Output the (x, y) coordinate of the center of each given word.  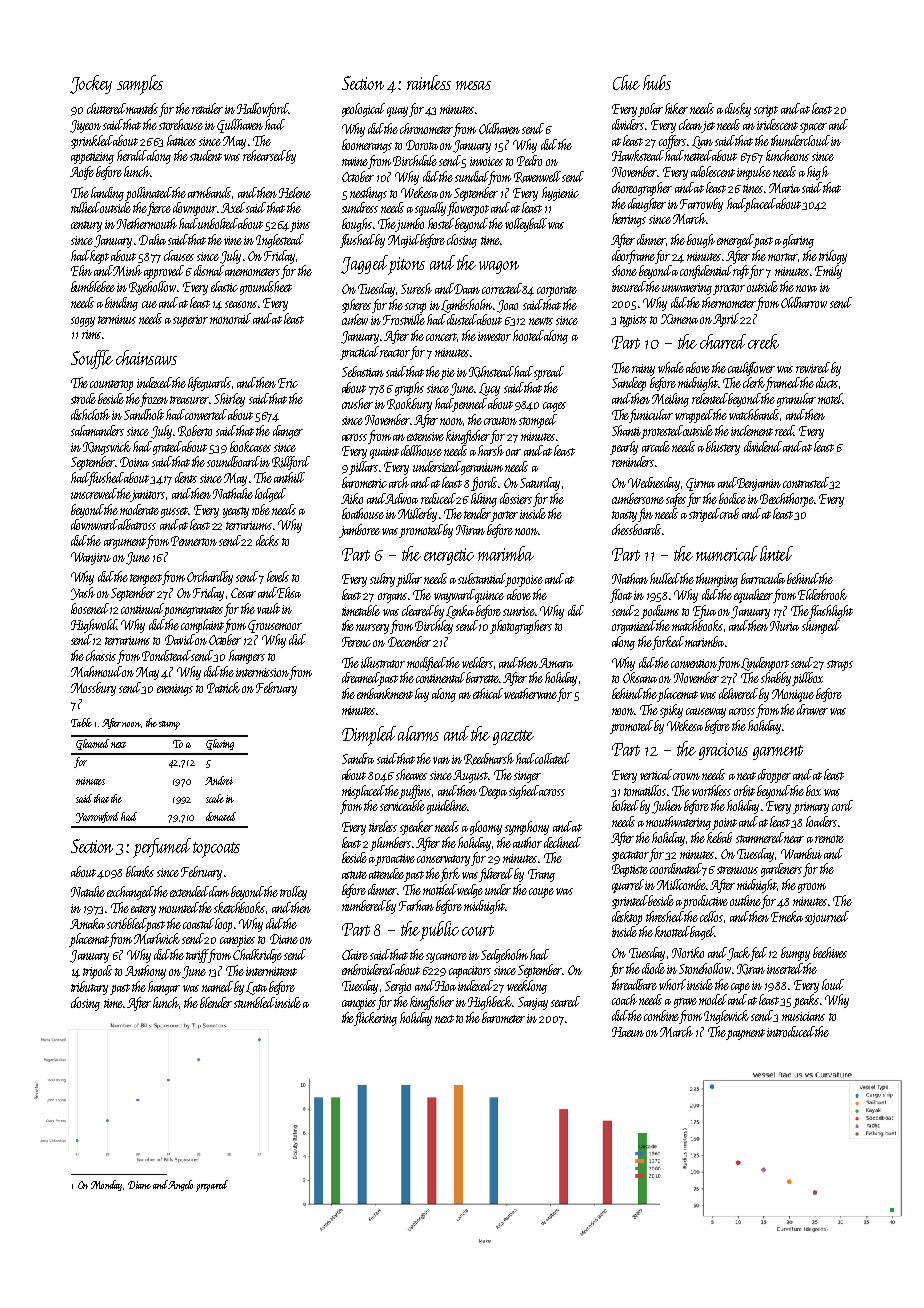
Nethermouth (147, 223)
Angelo (180, 1185)
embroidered (368, 969)
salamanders (97, 430)
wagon (499, 267)
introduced (791, 1031)
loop (223, 925)
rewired (813, 367)
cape (740, 988)
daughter (647, 205)
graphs (409, 389)
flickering (376, 1019)
